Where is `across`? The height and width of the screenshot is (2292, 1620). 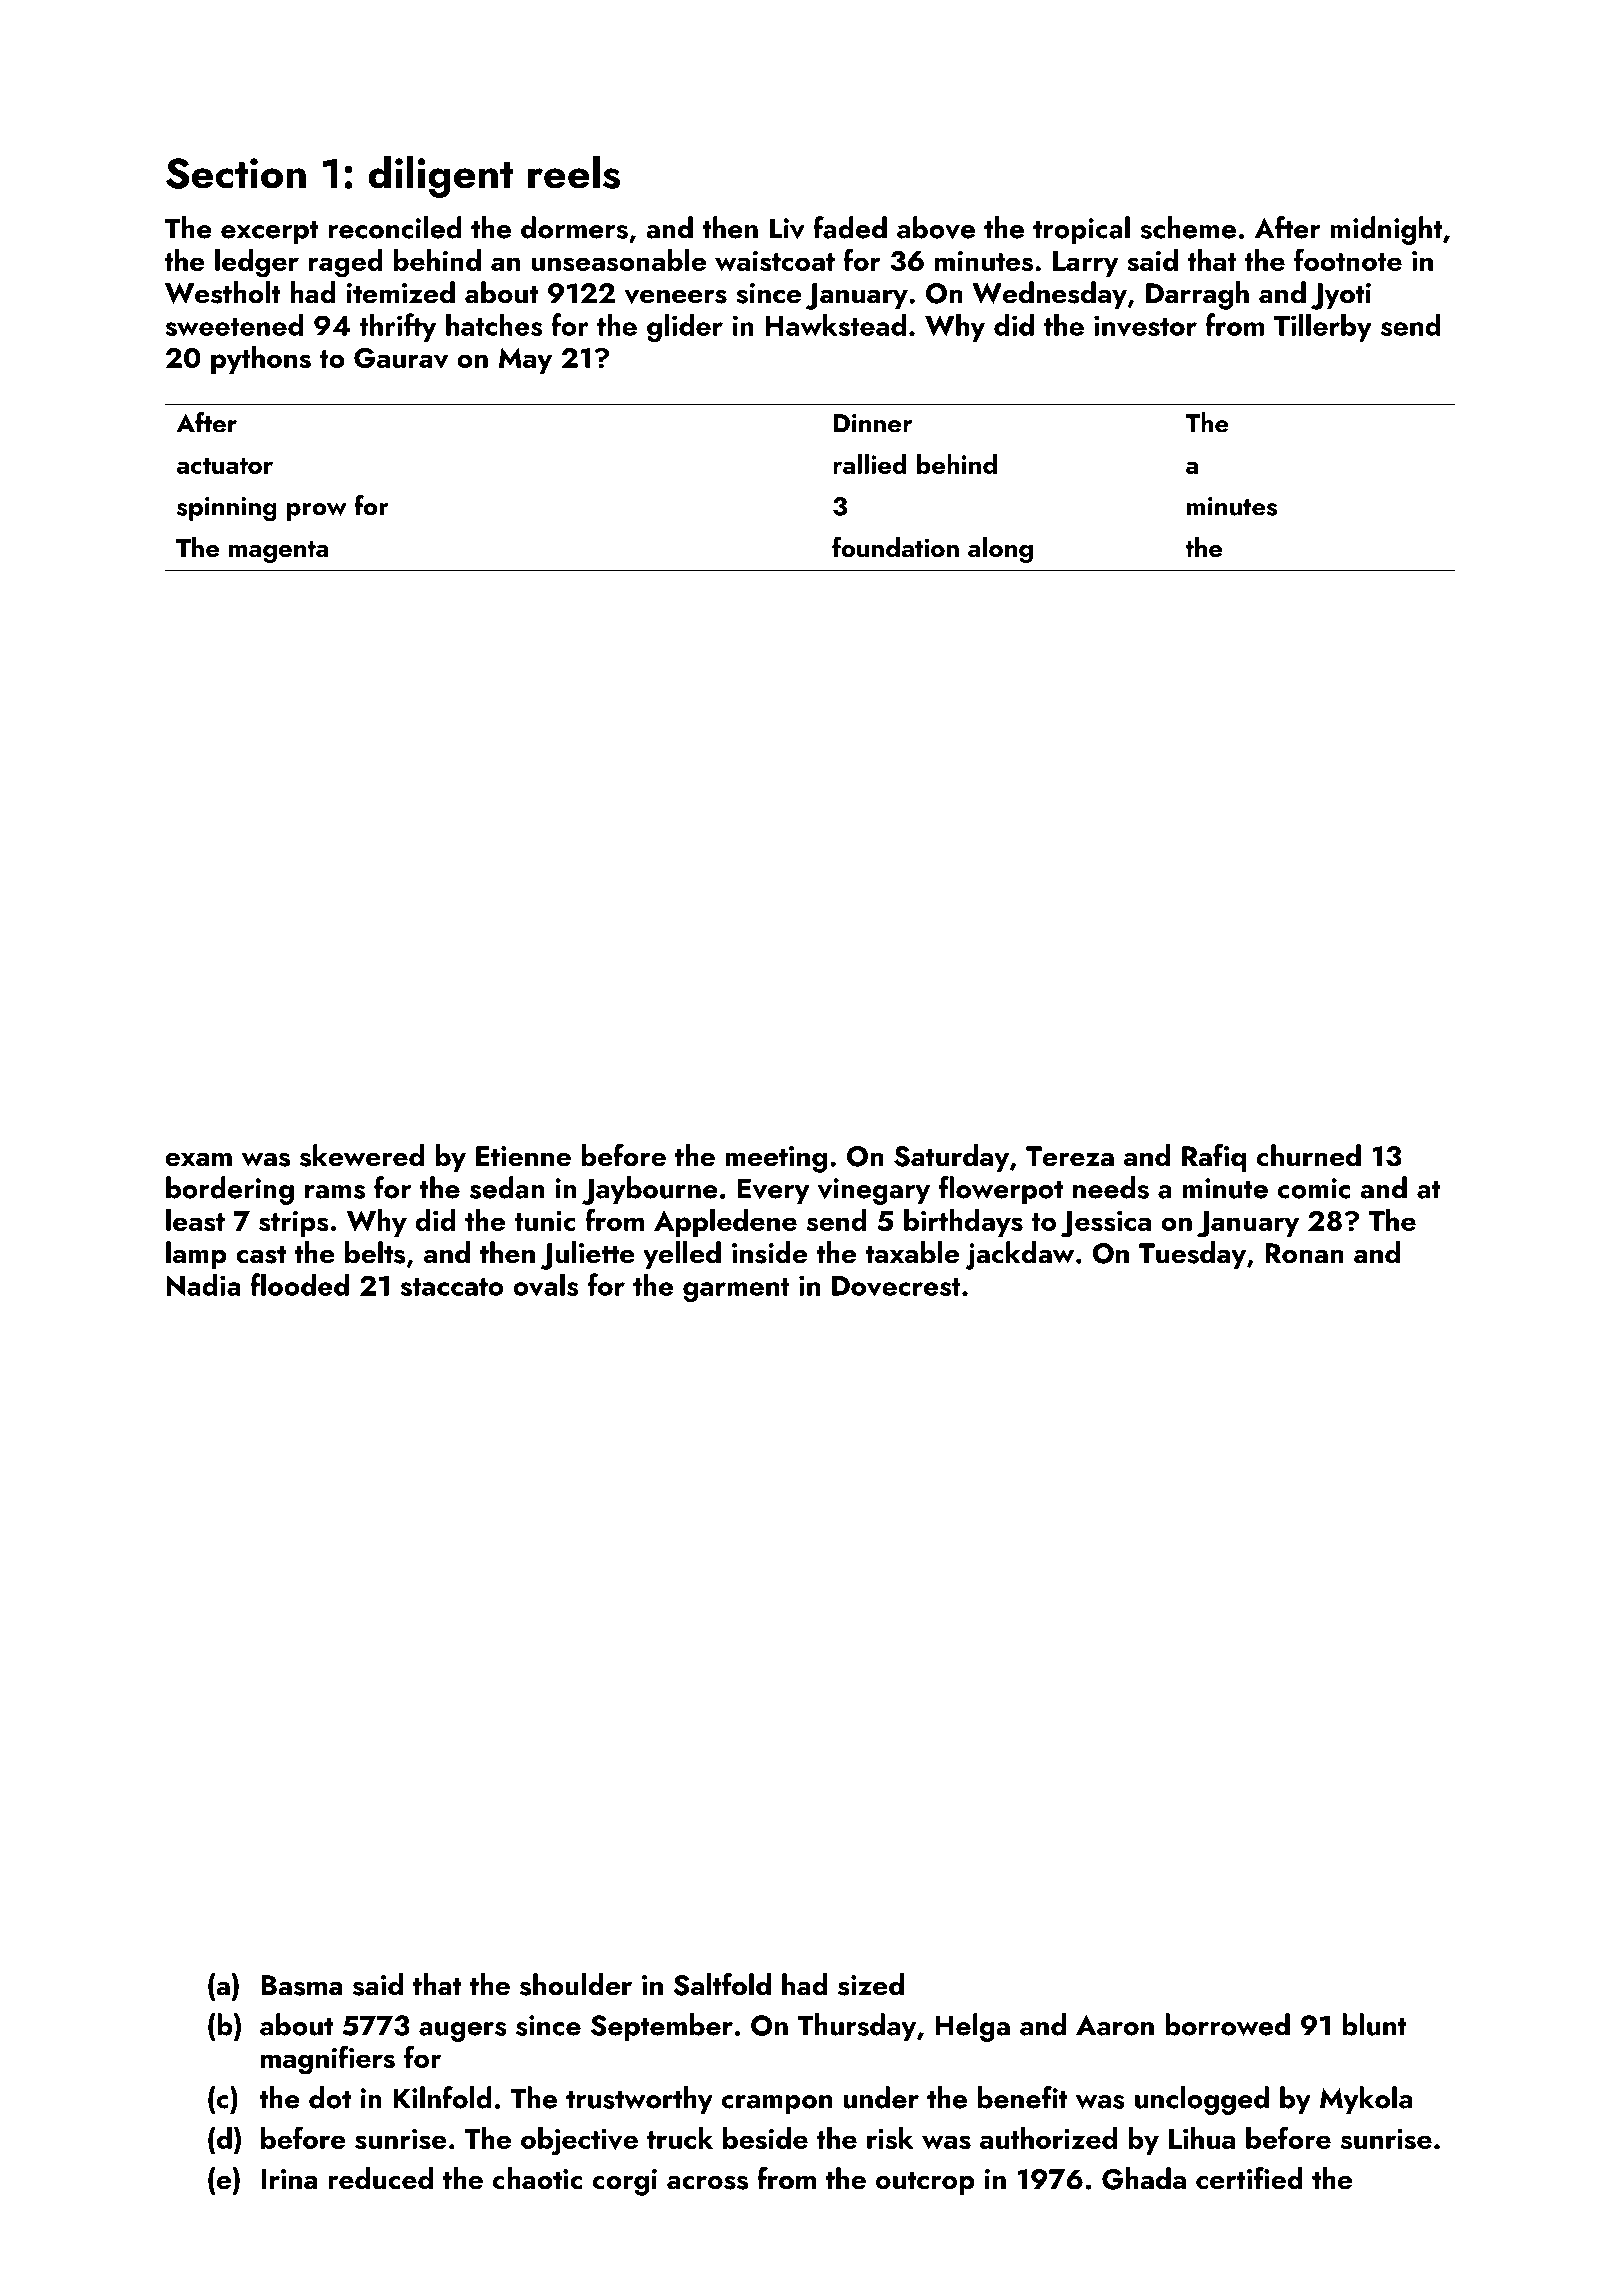
across is located at coordinates (707, 2183).
